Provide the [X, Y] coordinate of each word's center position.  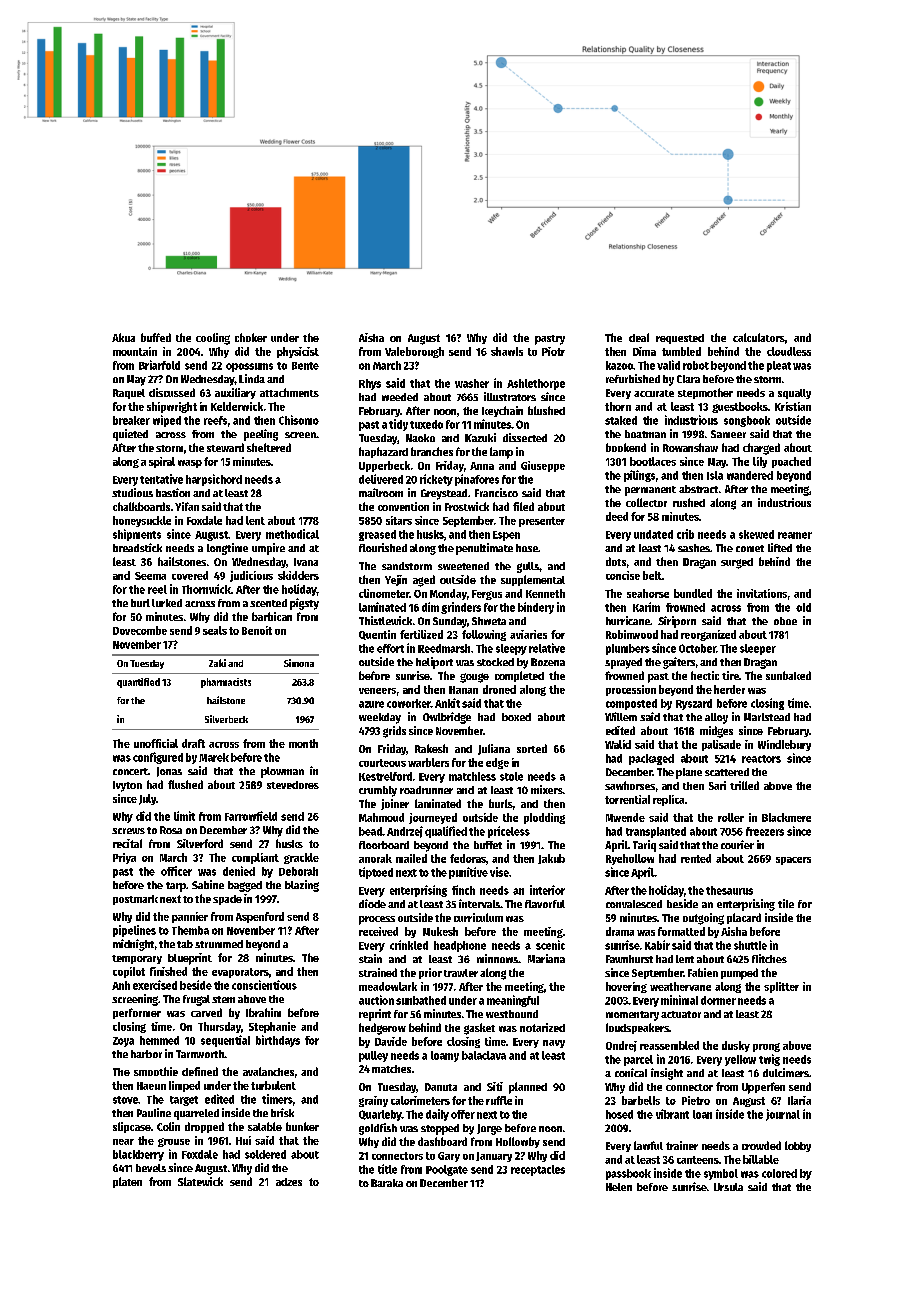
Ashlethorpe [536, 384]
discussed [172, 392]
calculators [759, 337]
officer [176, 871]
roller [731, 817]
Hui [243, 1140]
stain [370, 958]
